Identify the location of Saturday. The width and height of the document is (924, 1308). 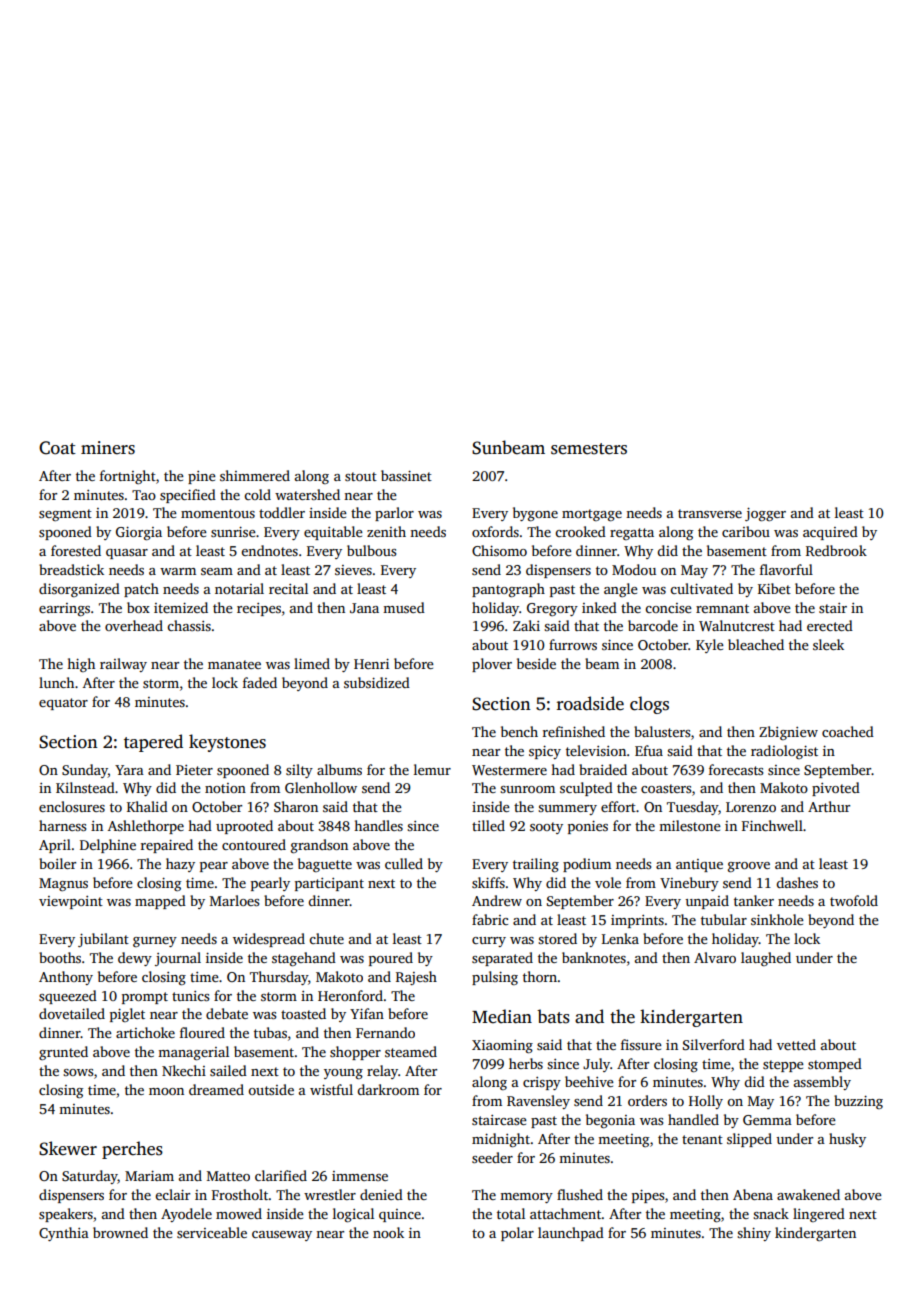
(90, 1177).
